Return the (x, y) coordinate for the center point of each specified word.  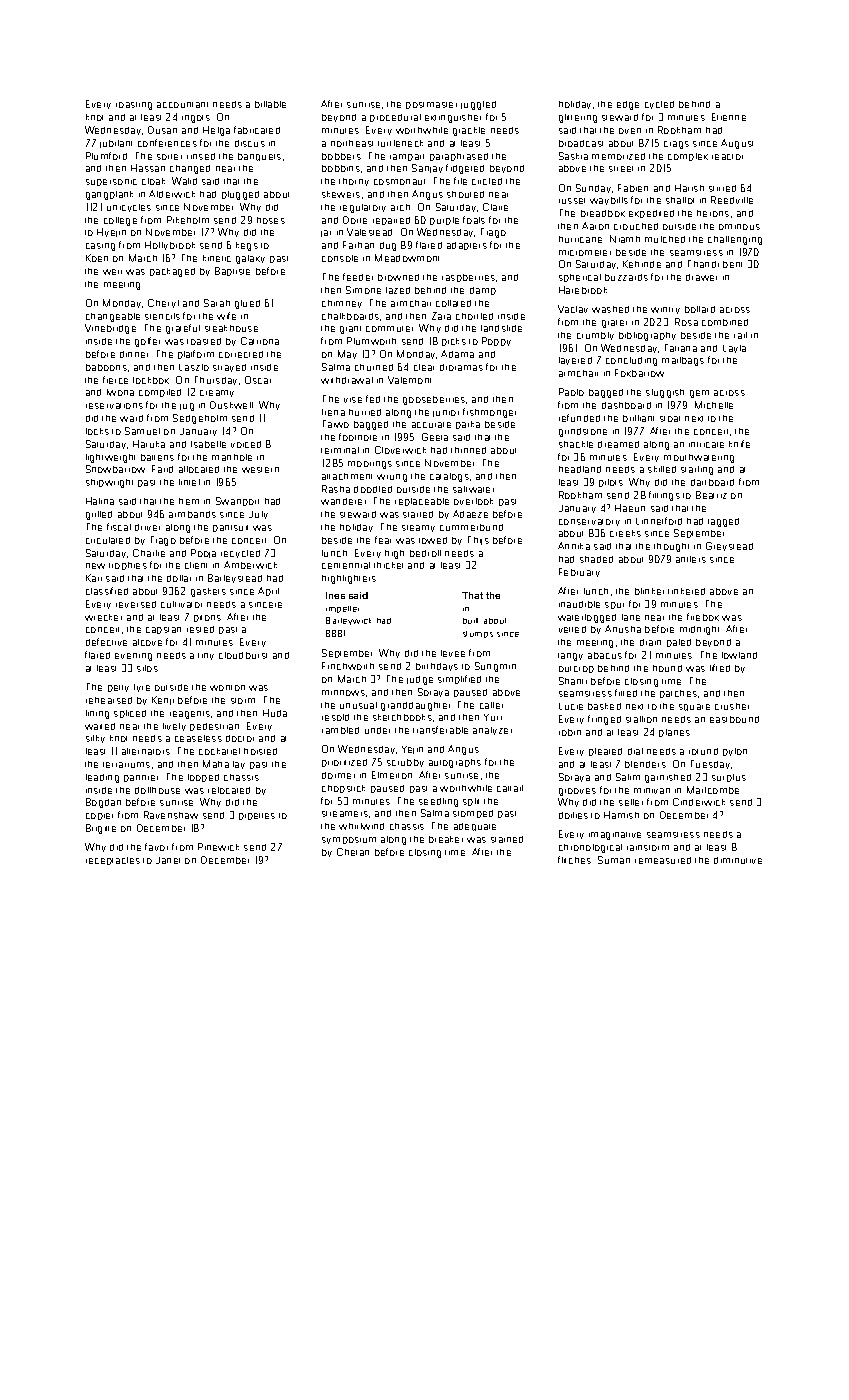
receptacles (113, 861)
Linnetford (659, 521)
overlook (473, 501)
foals (474, 220)
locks (97, 431)
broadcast (581, 143)
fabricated (257, 130)
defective (106, 642)
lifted (720, 668)
